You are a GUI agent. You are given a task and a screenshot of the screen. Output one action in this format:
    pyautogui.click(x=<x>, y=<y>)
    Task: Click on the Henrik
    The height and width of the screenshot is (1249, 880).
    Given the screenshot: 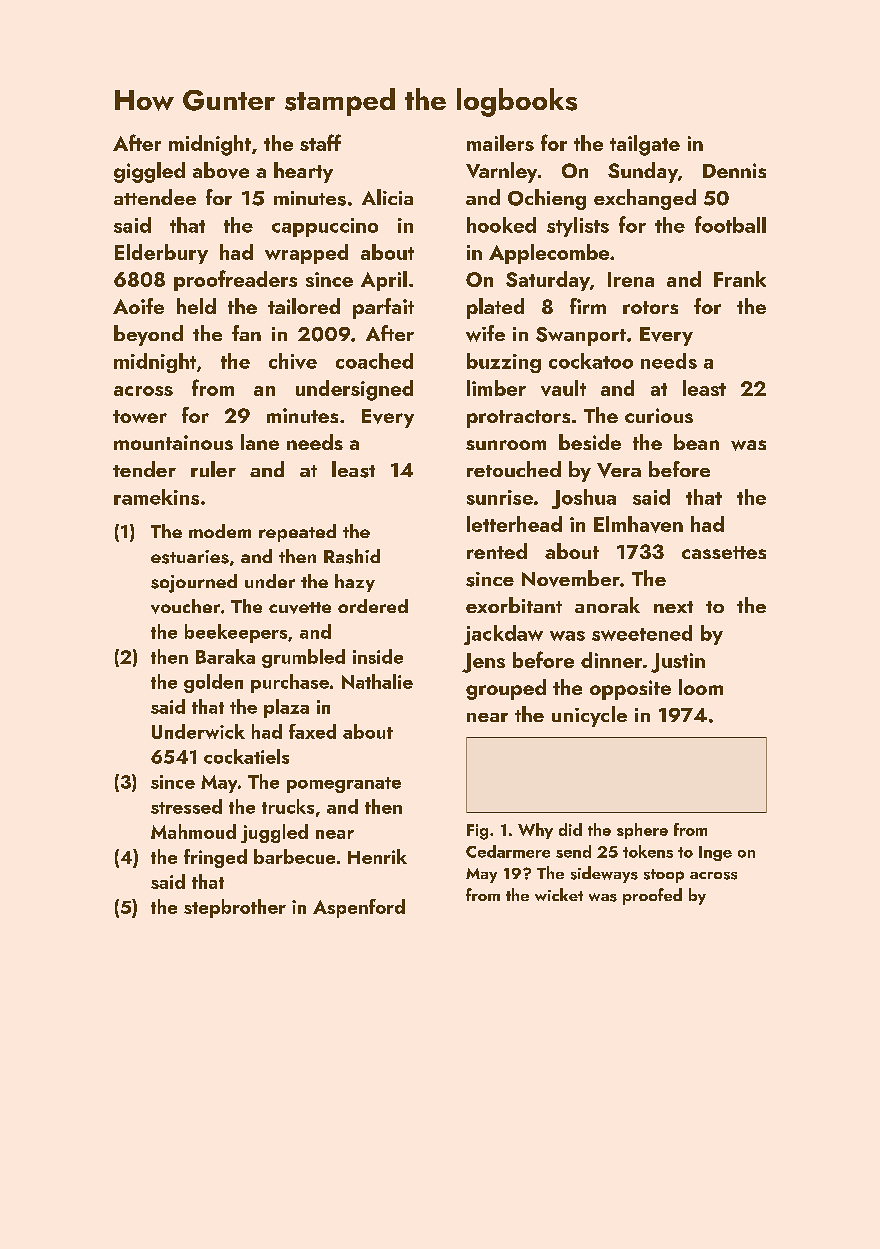 What is the action you would take?
    pyautogui.click(x=377, y=856)
